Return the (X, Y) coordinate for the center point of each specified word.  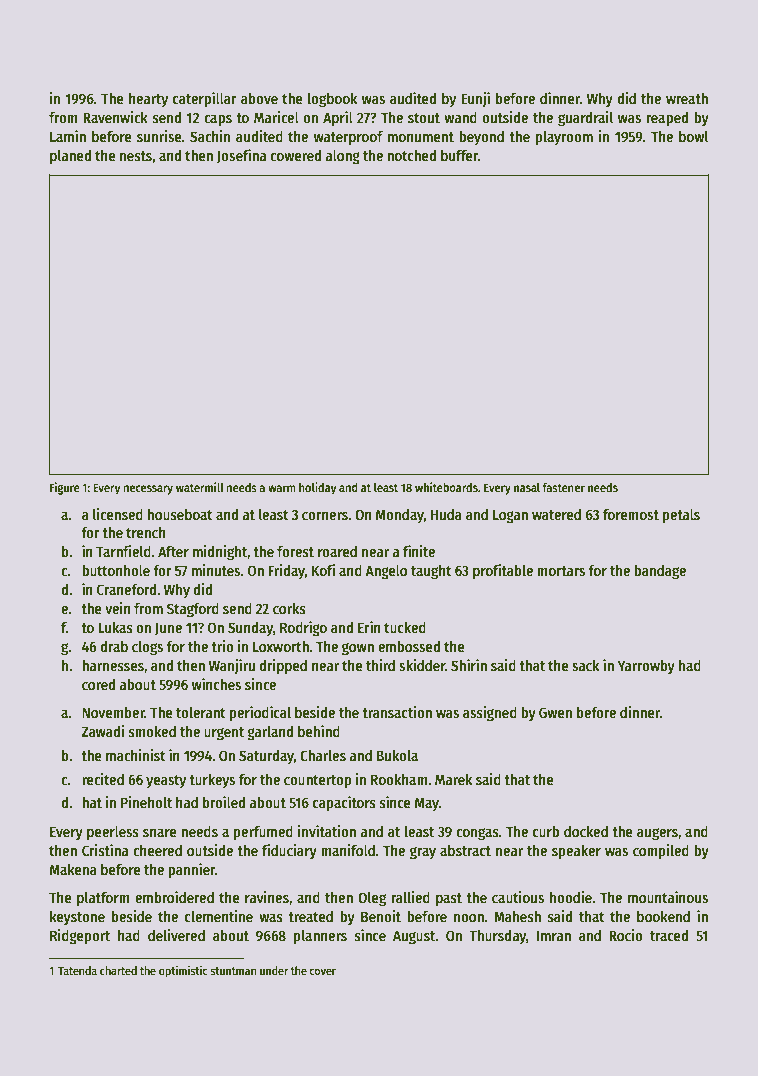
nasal (527, 487)
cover (322, 971)
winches (216, 684)
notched (411, 155)
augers (657, 834)
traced (669, 935)
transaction (397, 712)
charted (118, 970)
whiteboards (446, 487)
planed (70, 157)
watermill (200, 487)
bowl (693, 136)
